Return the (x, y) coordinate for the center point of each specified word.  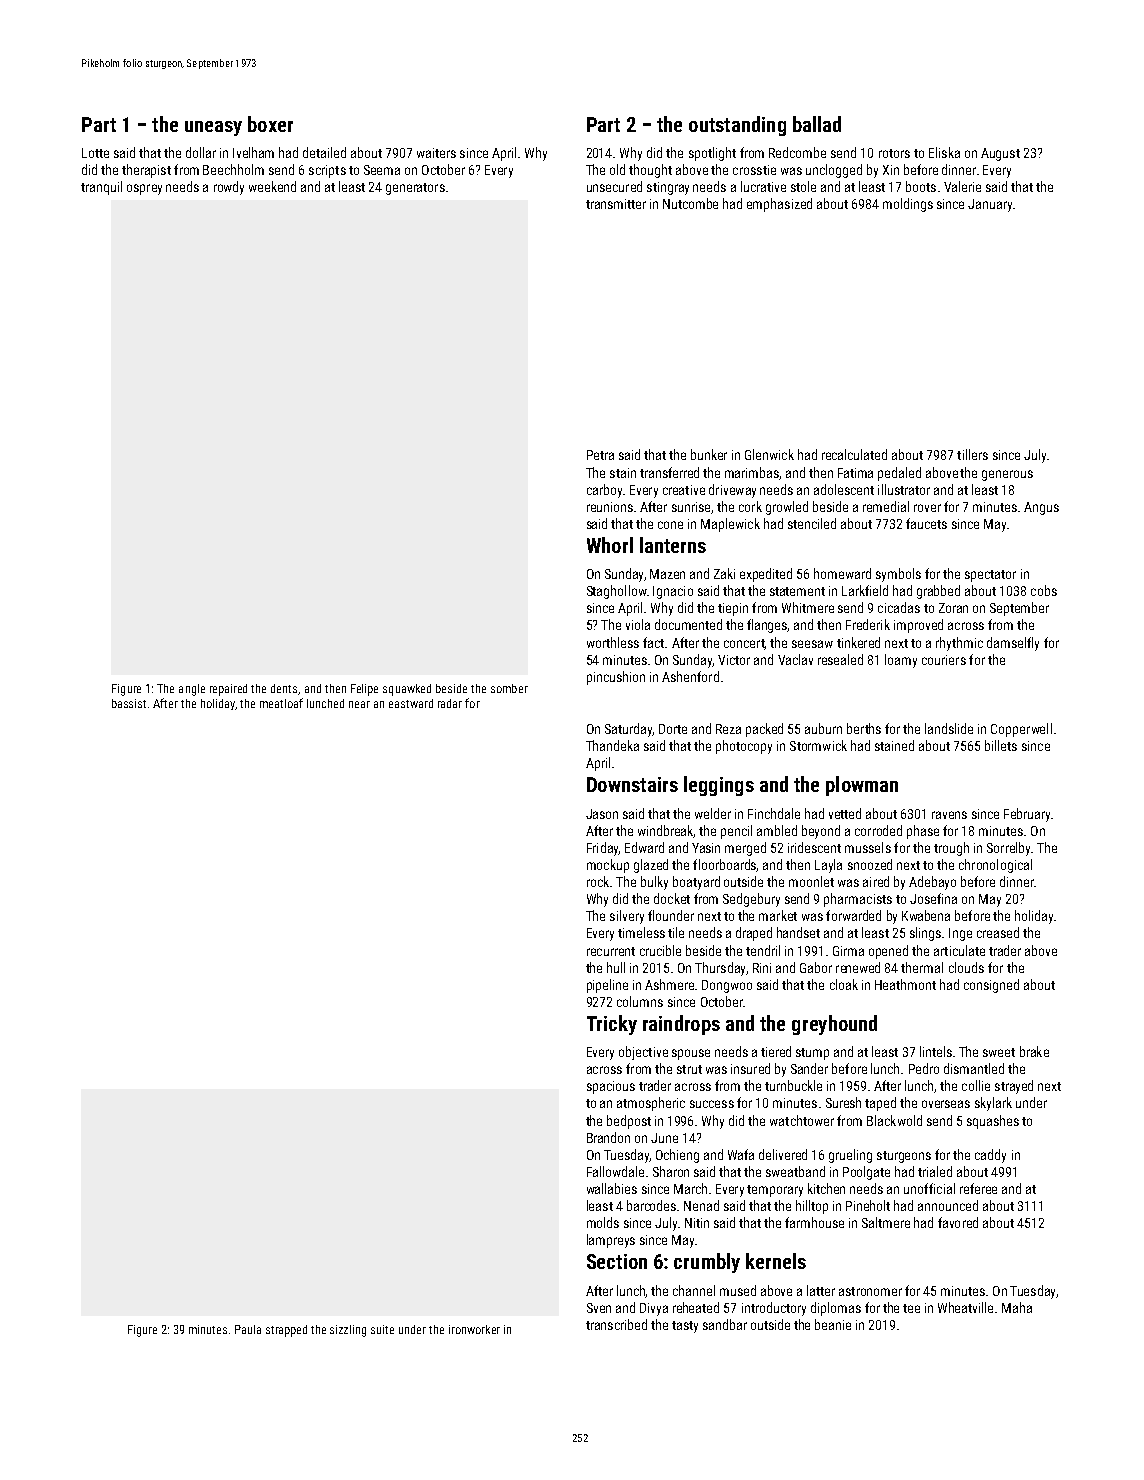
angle (192, 690)
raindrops (681, 1025)
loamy (901, 661)
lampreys (611, 1241)
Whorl (610, 545)
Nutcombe (690, 203)
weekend (272, 186)
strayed (1014, 1087)
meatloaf (281, 703)
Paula (248, 1329)
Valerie (962, 186)
